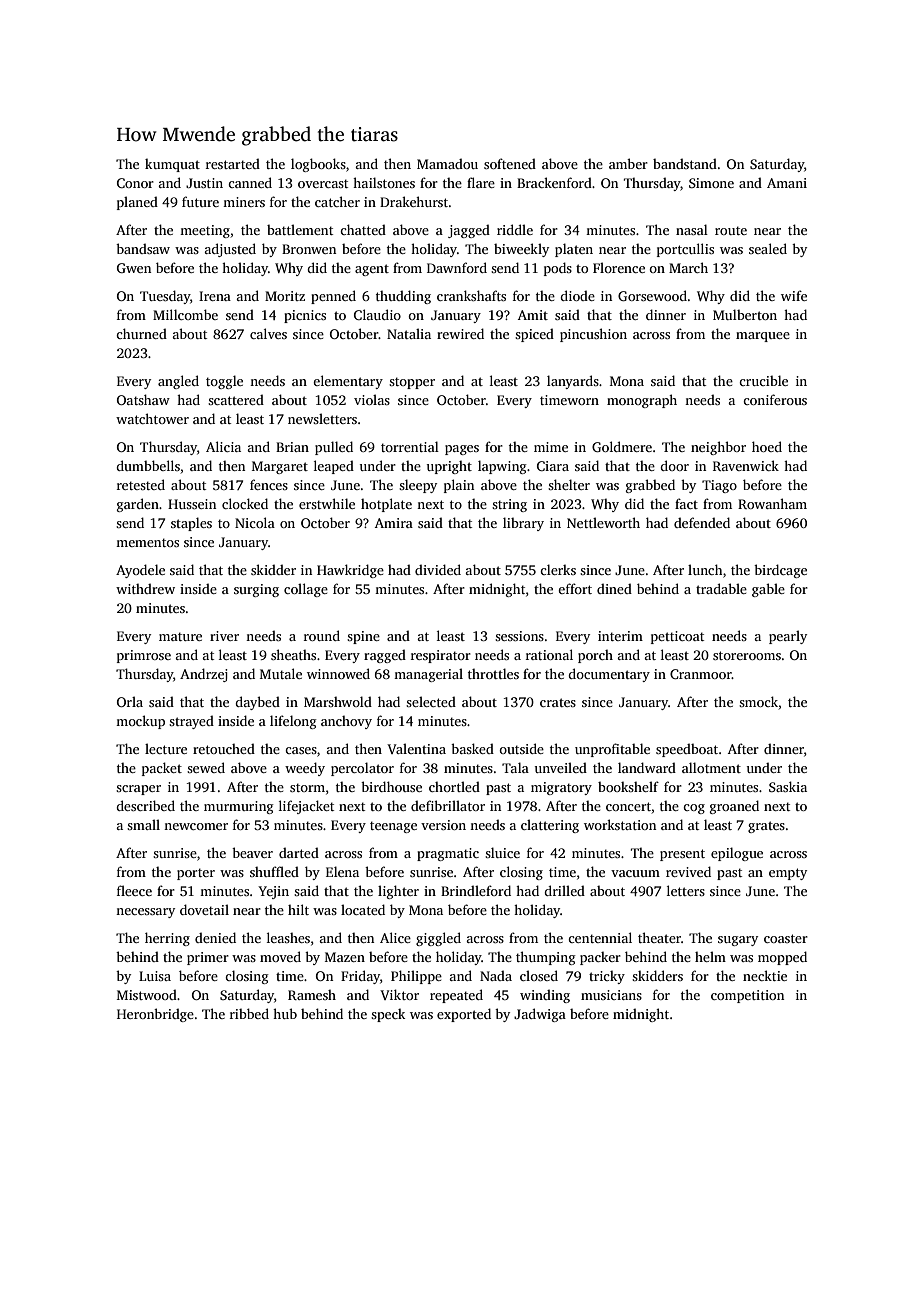  I want to click on flare, so click(481, 182).
